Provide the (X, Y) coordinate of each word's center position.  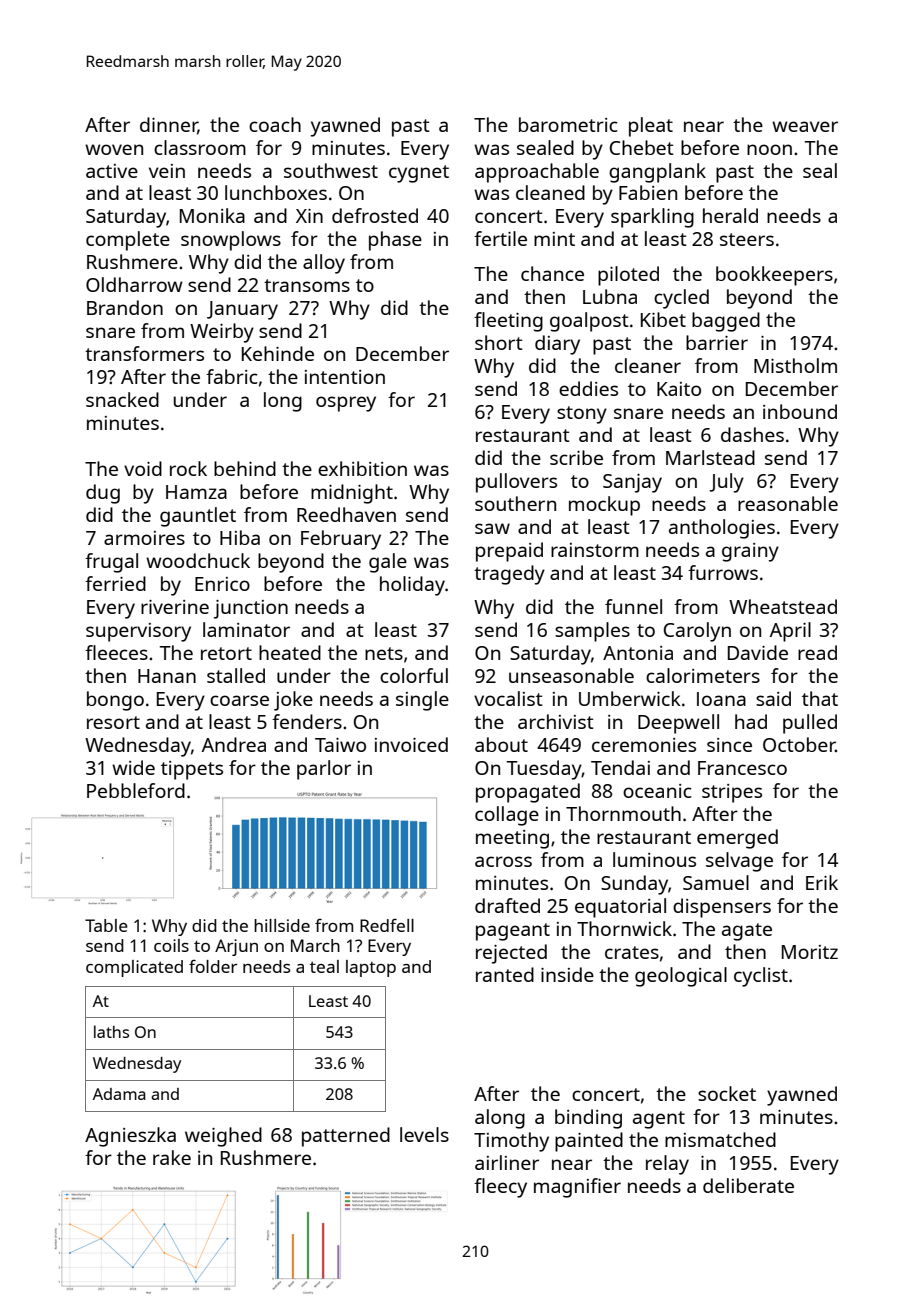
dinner (169, 125)
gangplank (657, 173)
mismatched (720, 1139)
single (422, 701)
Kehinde (278, 353)
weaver (805, 126)
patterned (346, 1137)
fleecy (500, 1188)
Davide (758, 652)
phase (395, 241)
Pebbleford (136, 790)
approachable (537, 173)
